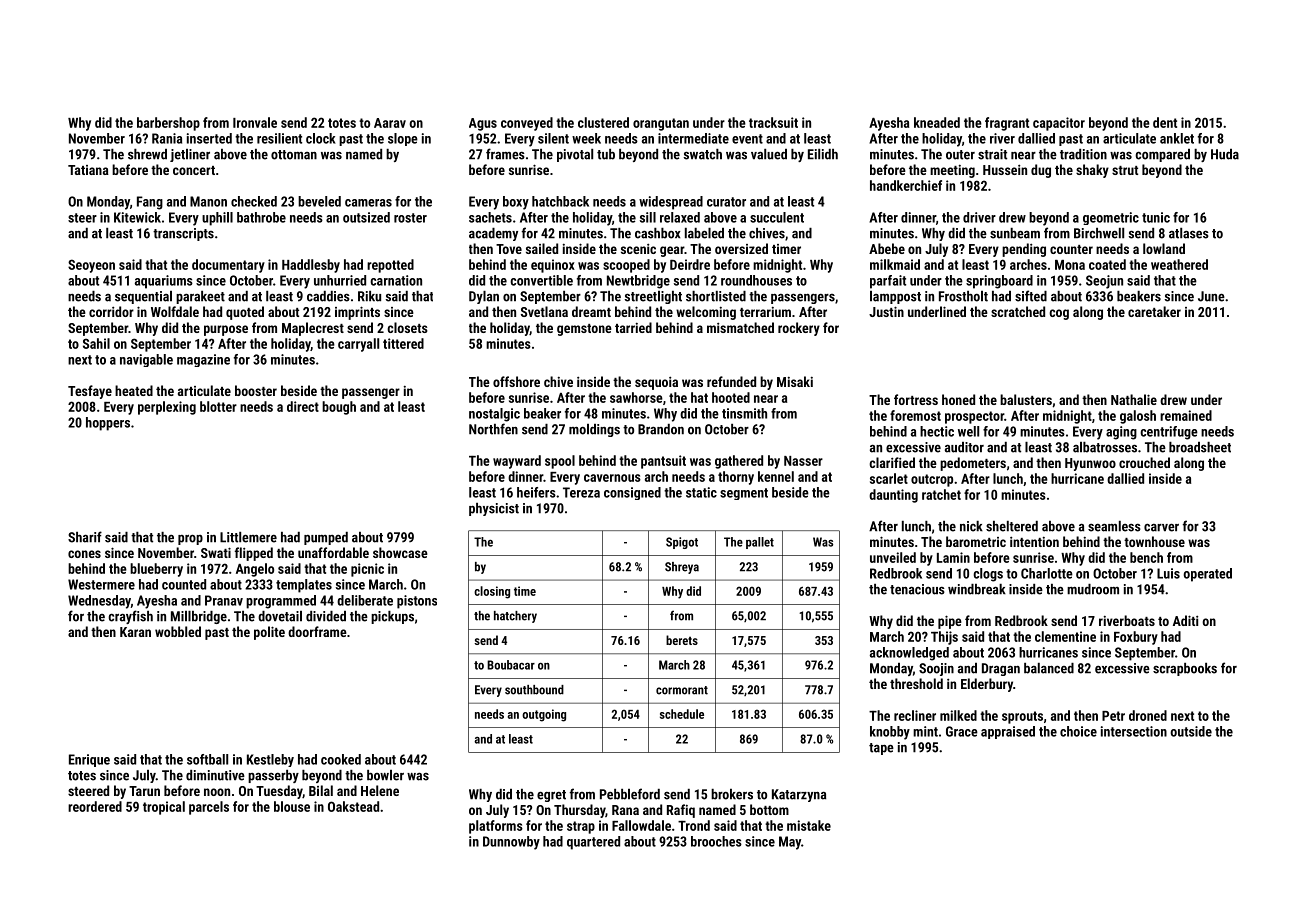  I want to click on pedometers, so click(973, 464).
